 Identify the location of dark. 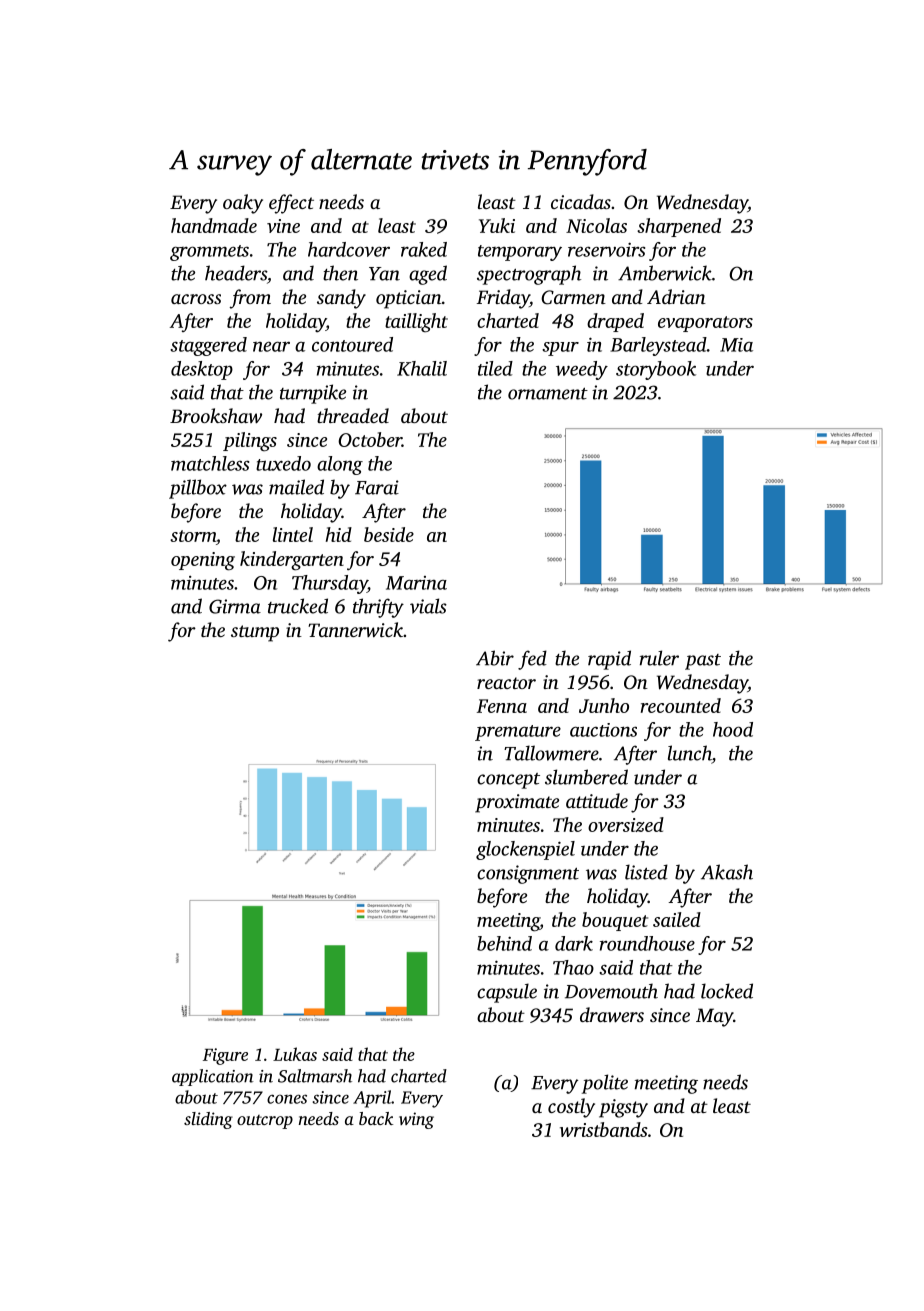
(574, 943).
